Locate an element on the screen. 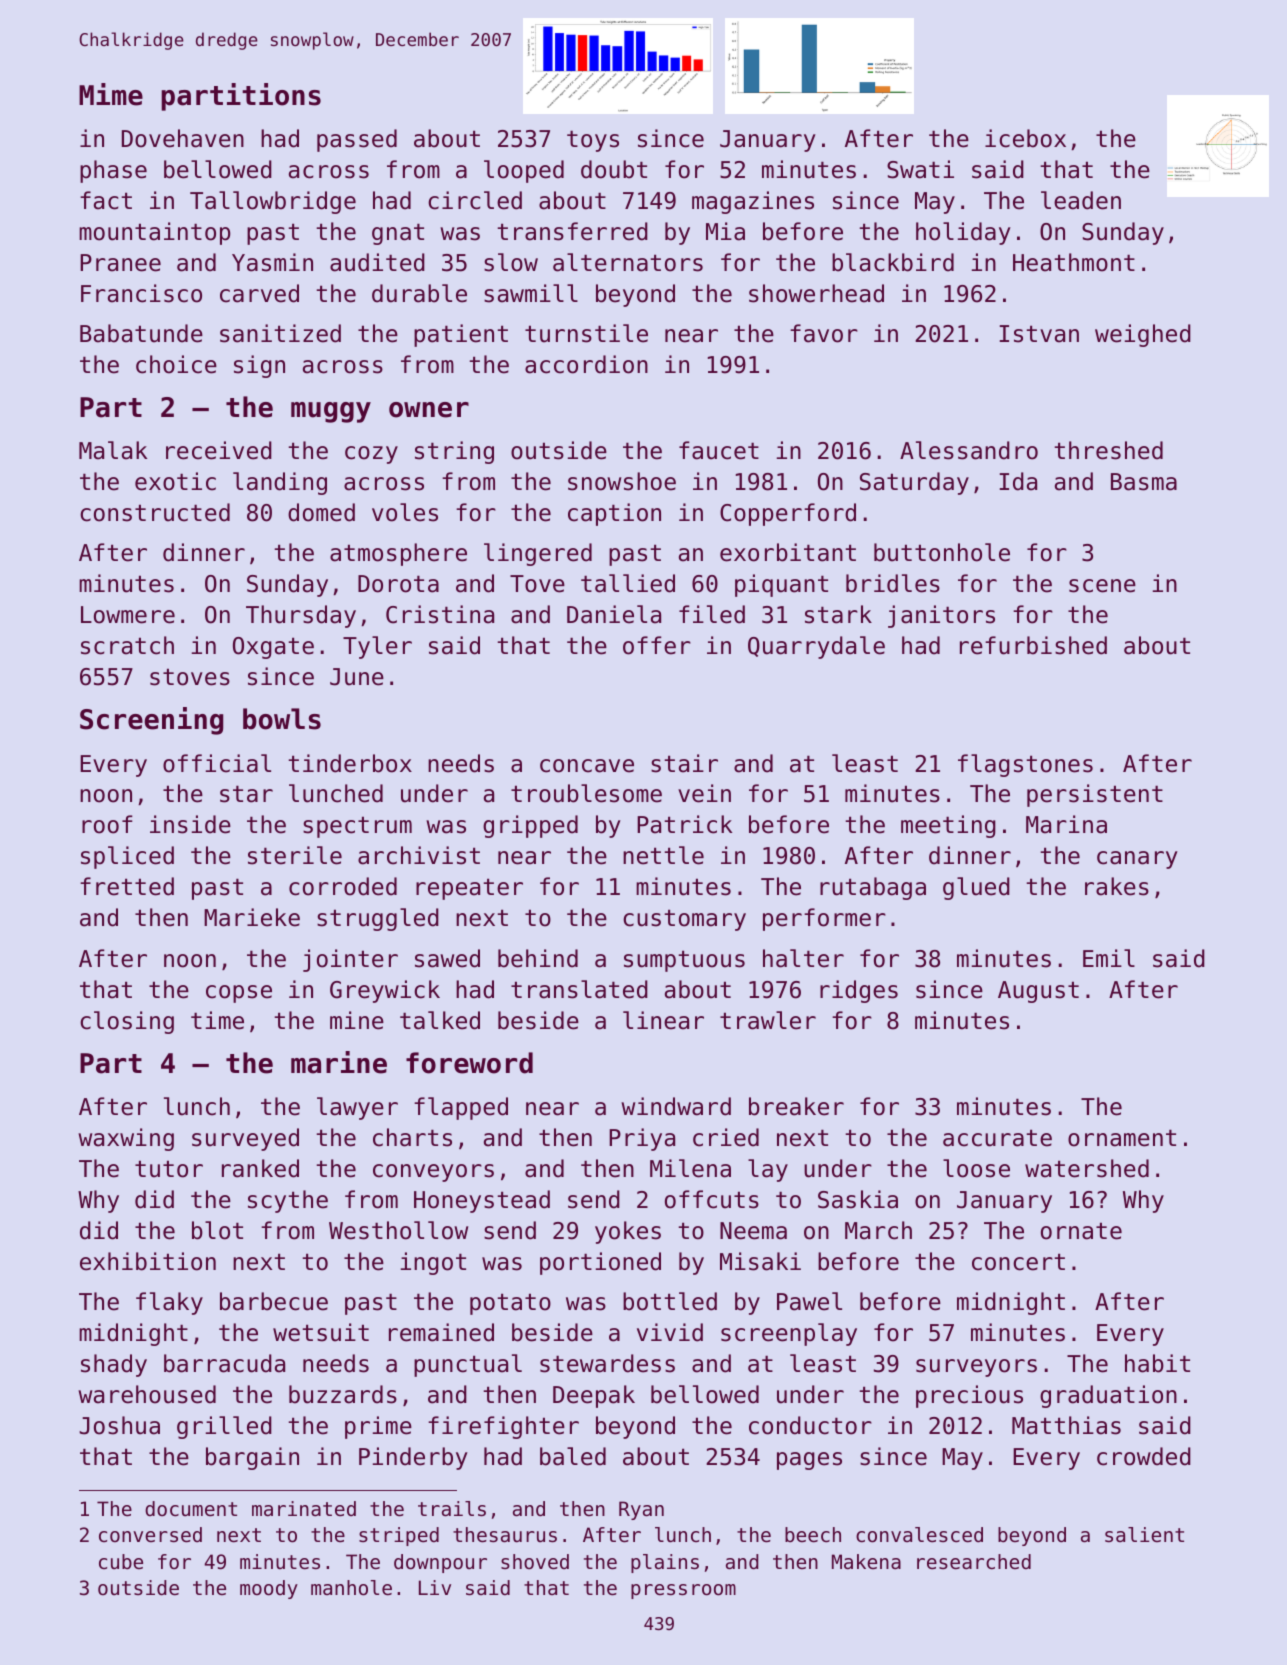  shady is located at coordinates (114, 1365).
